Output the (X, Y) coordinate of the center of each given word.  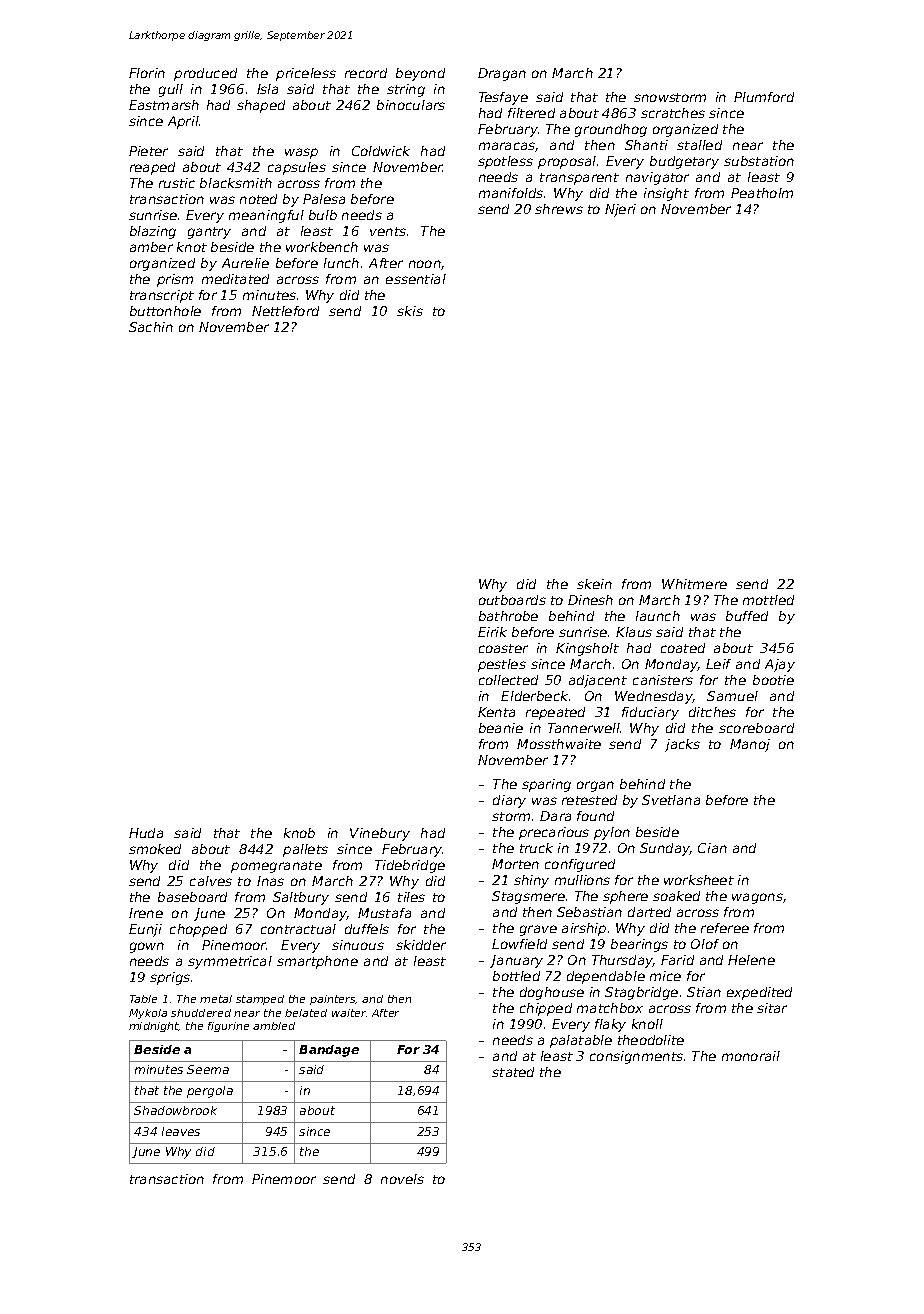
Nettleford (285, 311)
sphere (625, 897)
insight (666, 194)
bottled (516, 976)
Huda (146, 833)
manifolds (511, 193)
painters (333, 1000)
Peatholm (762, 193)
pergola (210, 1092)
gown (147, 947)
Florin (147, 73)
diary (509, 801)
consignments (636, 1057)
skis (410, 311)
